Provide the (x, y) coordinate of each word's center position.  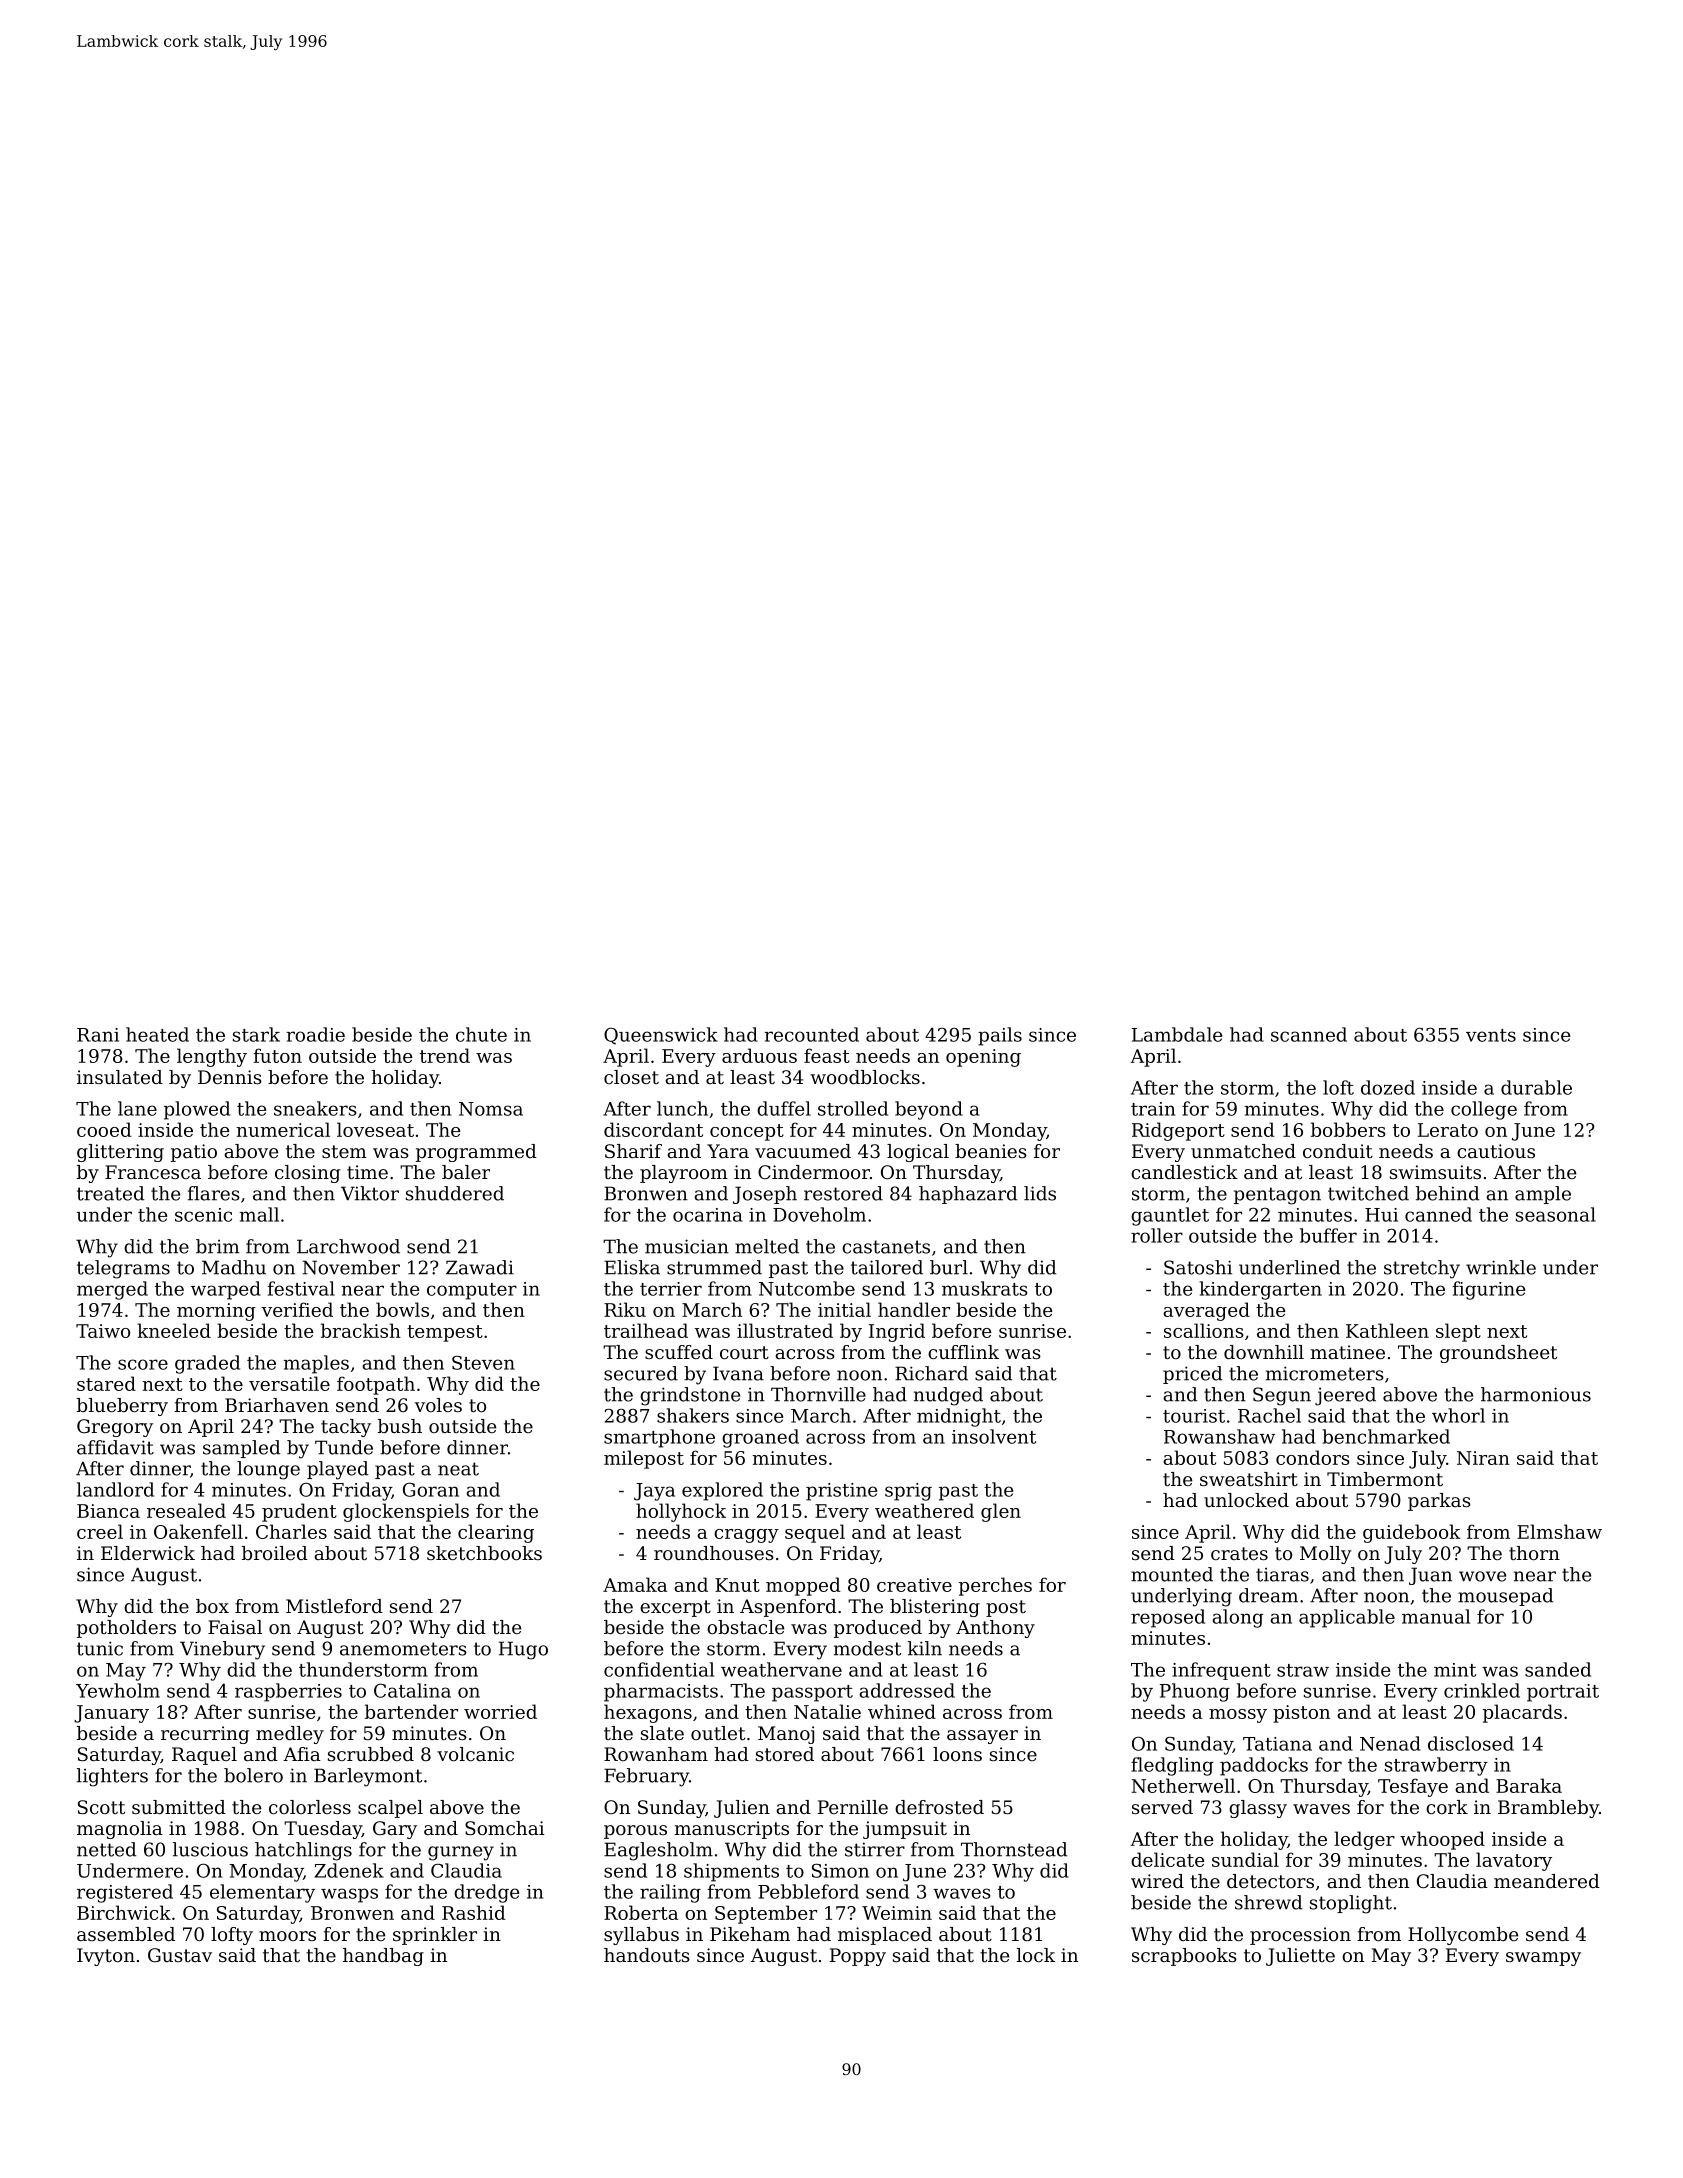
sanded (1558, 1669)
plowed (197, 1110)
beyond (929, 1110)
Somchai (505, 1828)
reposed (1168, 1618)
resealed (186, 1510)
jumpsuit (905, 1830)
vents (1491, 1035)
